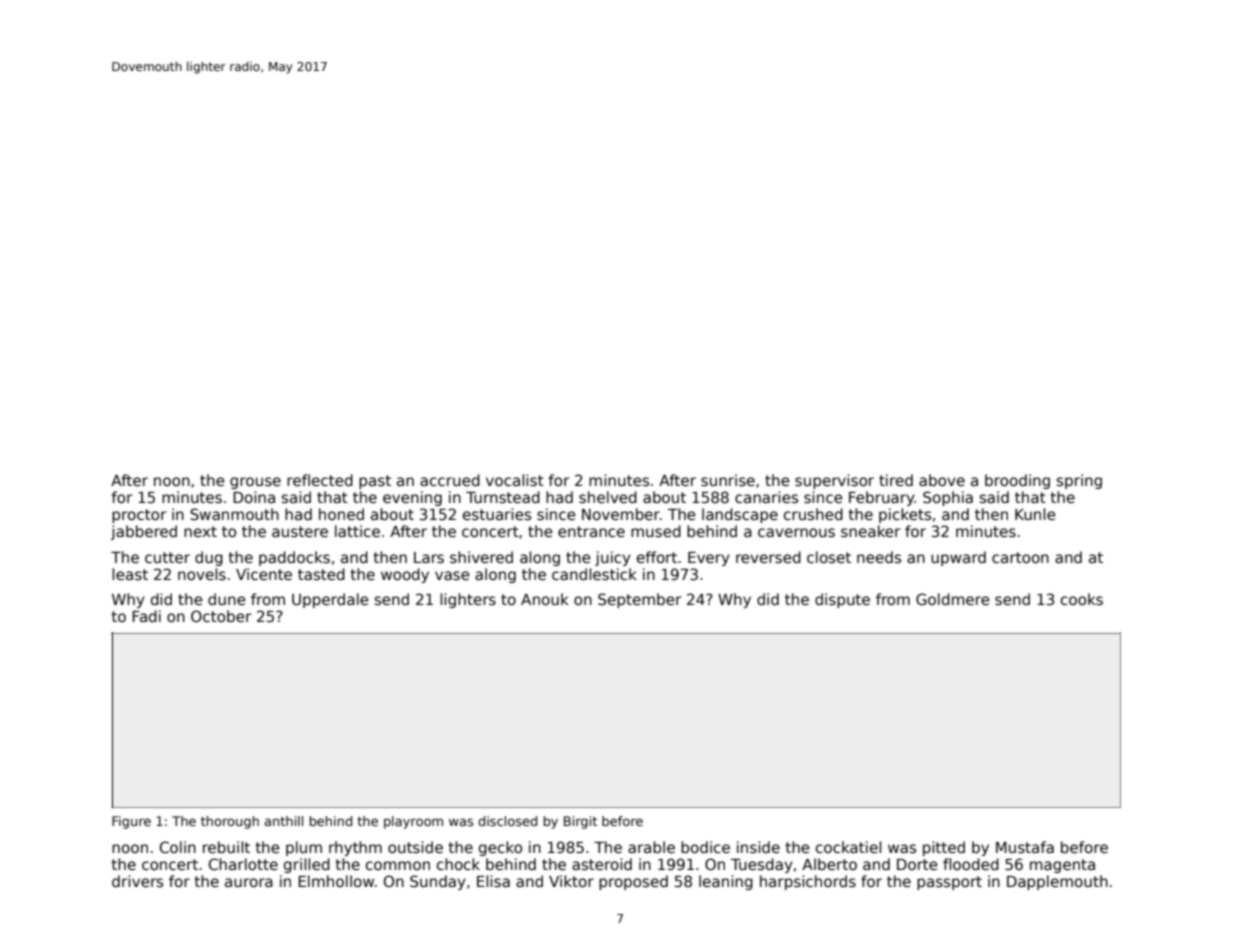  What do you see at coordinates (137, 881) in the page?
I see `drivers` at bounding box center [137, 881].
